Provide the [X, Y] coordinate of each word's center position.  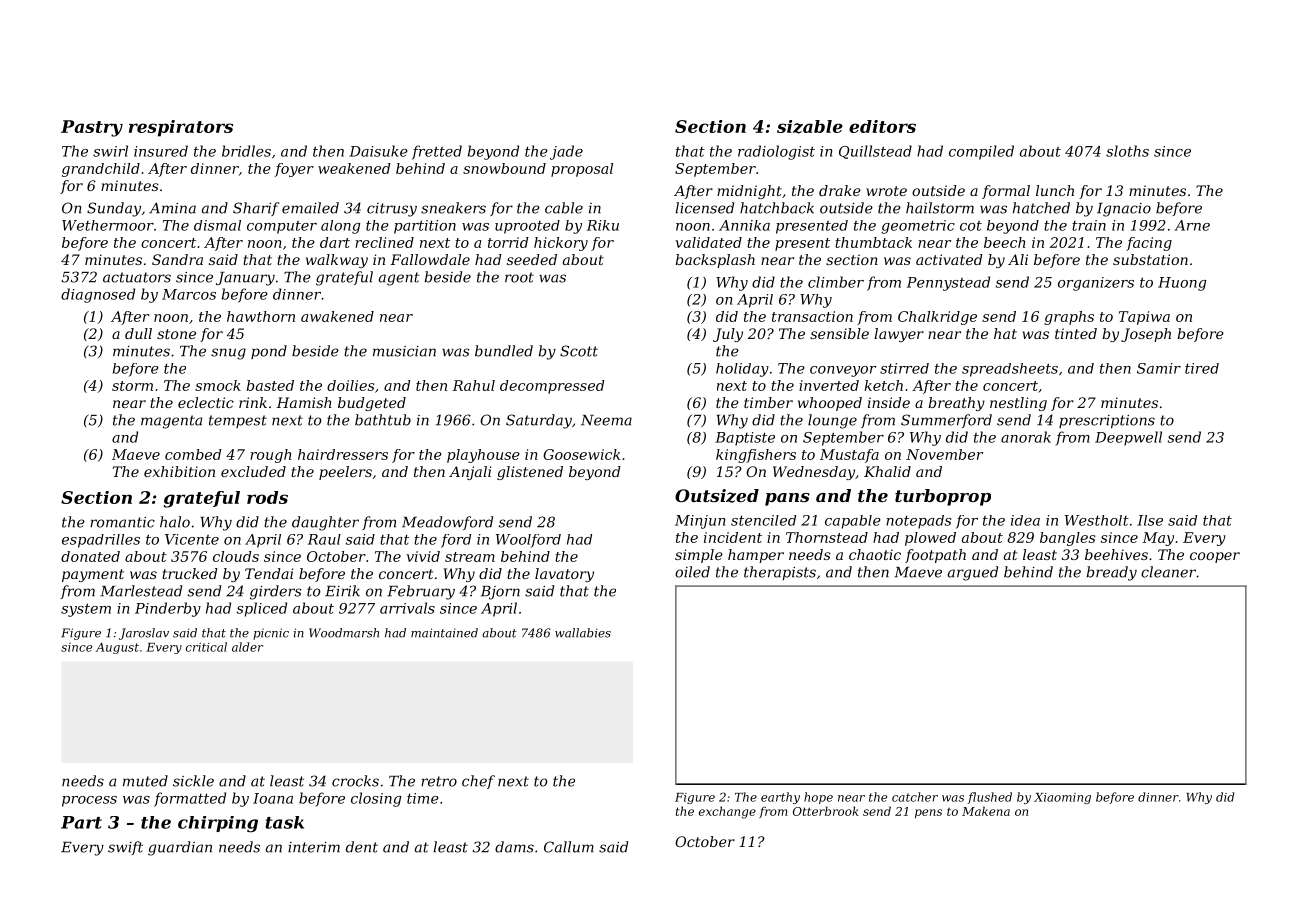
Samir [1159, 368]
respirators [181, 128]
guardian [180, 848]
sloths [1127, 151]
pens [928, 813]
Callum [569, 847]
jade [566, 152]
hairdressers [343, 454]
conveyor [843, 371]
